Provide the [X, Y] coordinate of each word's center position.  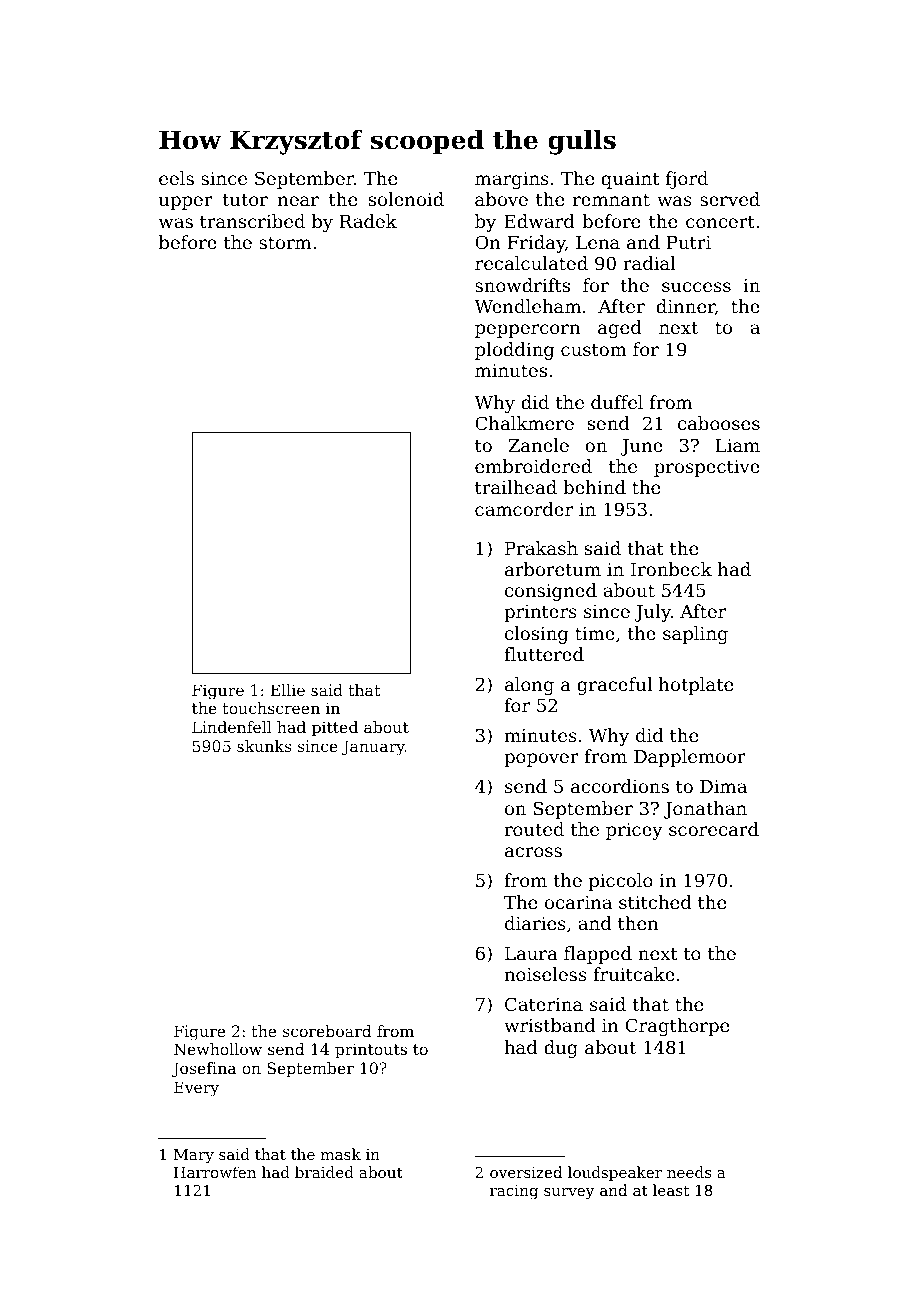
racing [514, 1192]
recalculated [531, 263]
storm [285, 242]
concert [720, 221]
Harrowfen [215, 1172]
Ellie [287, 690]
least [671, 1190]
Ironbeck [671, 569]
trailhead [516, 487]
